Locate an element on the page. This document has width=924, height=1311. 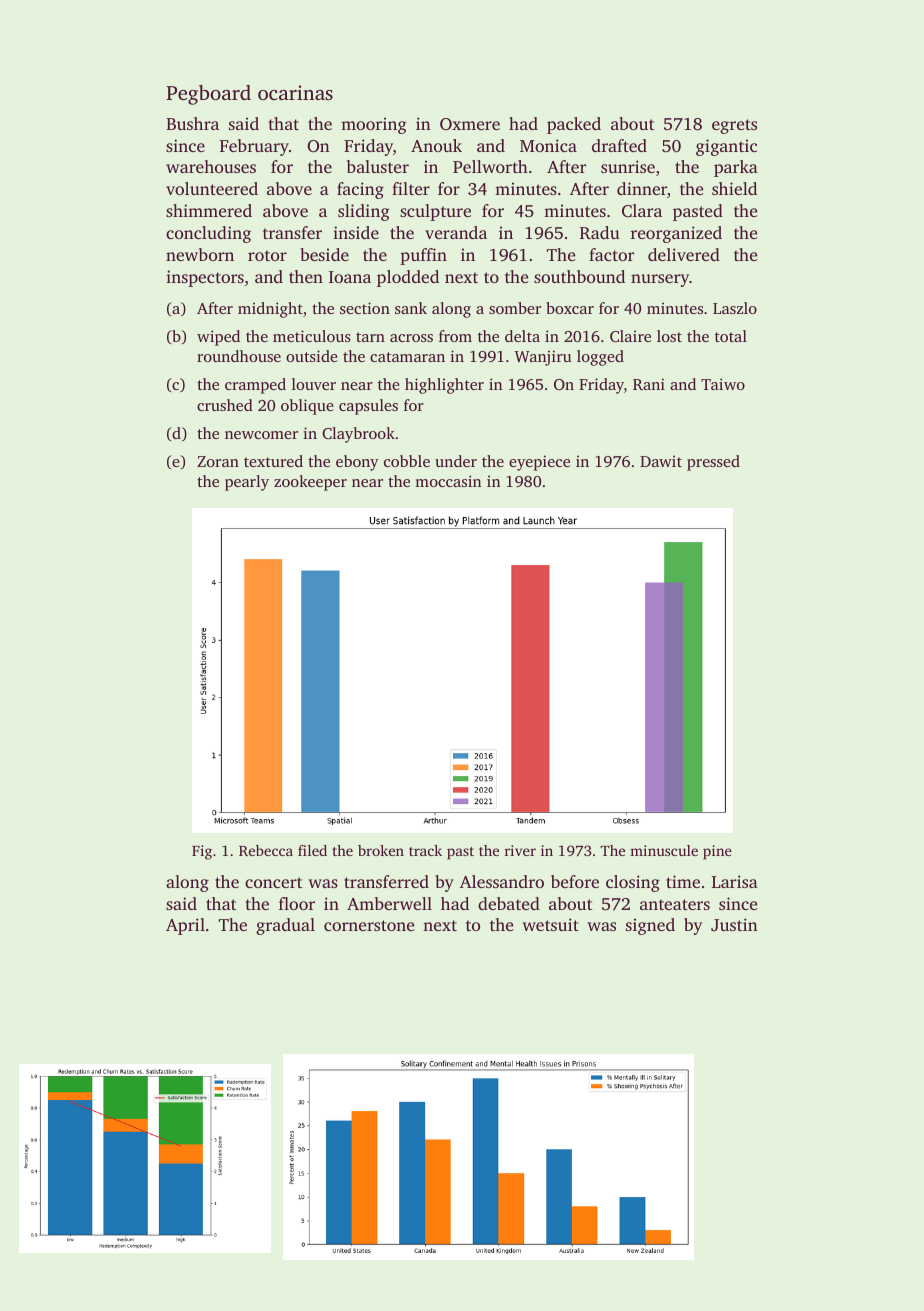
pine is located at coordinates (717, 852).
